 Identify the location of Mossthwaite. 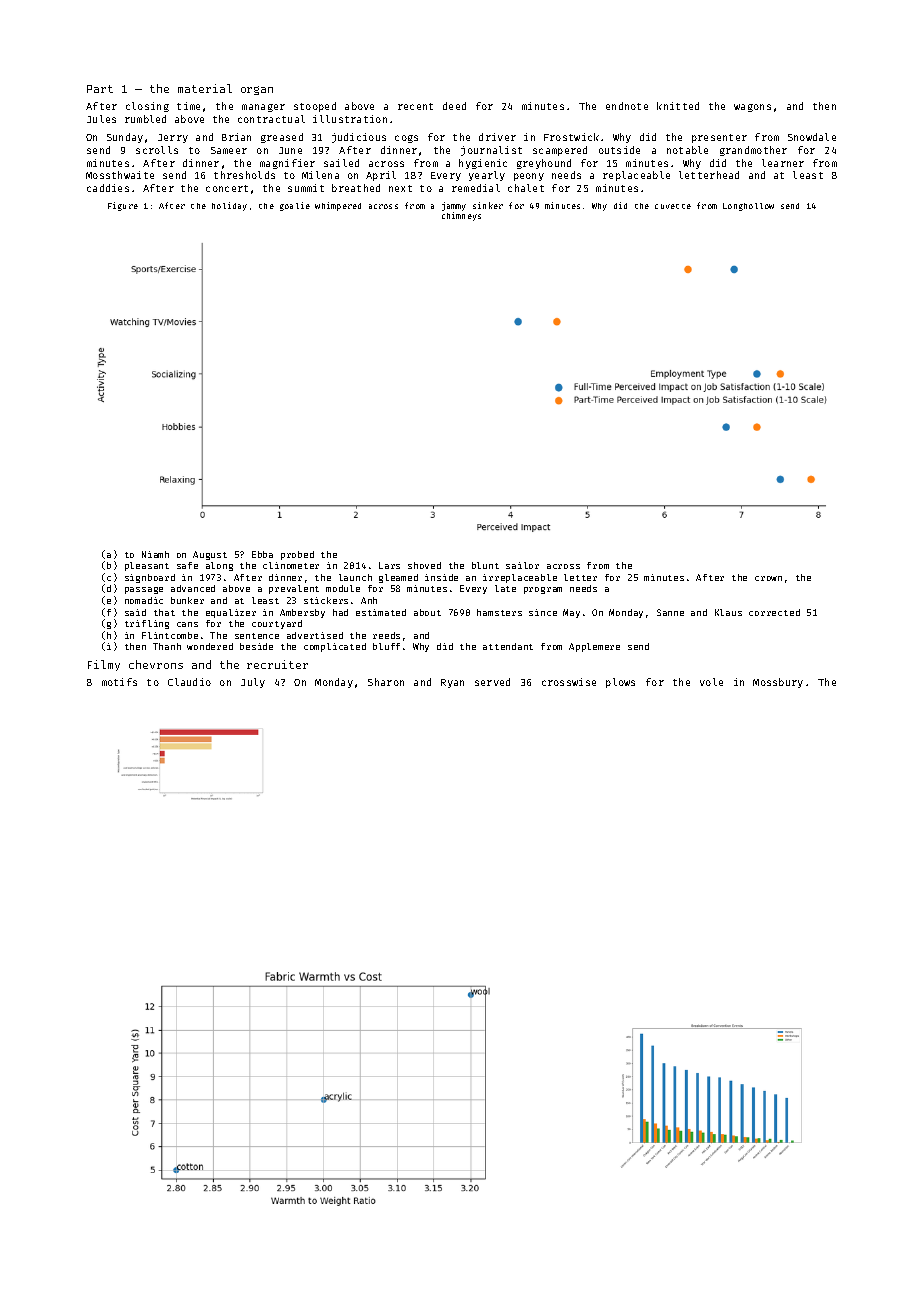
(120, 175).
